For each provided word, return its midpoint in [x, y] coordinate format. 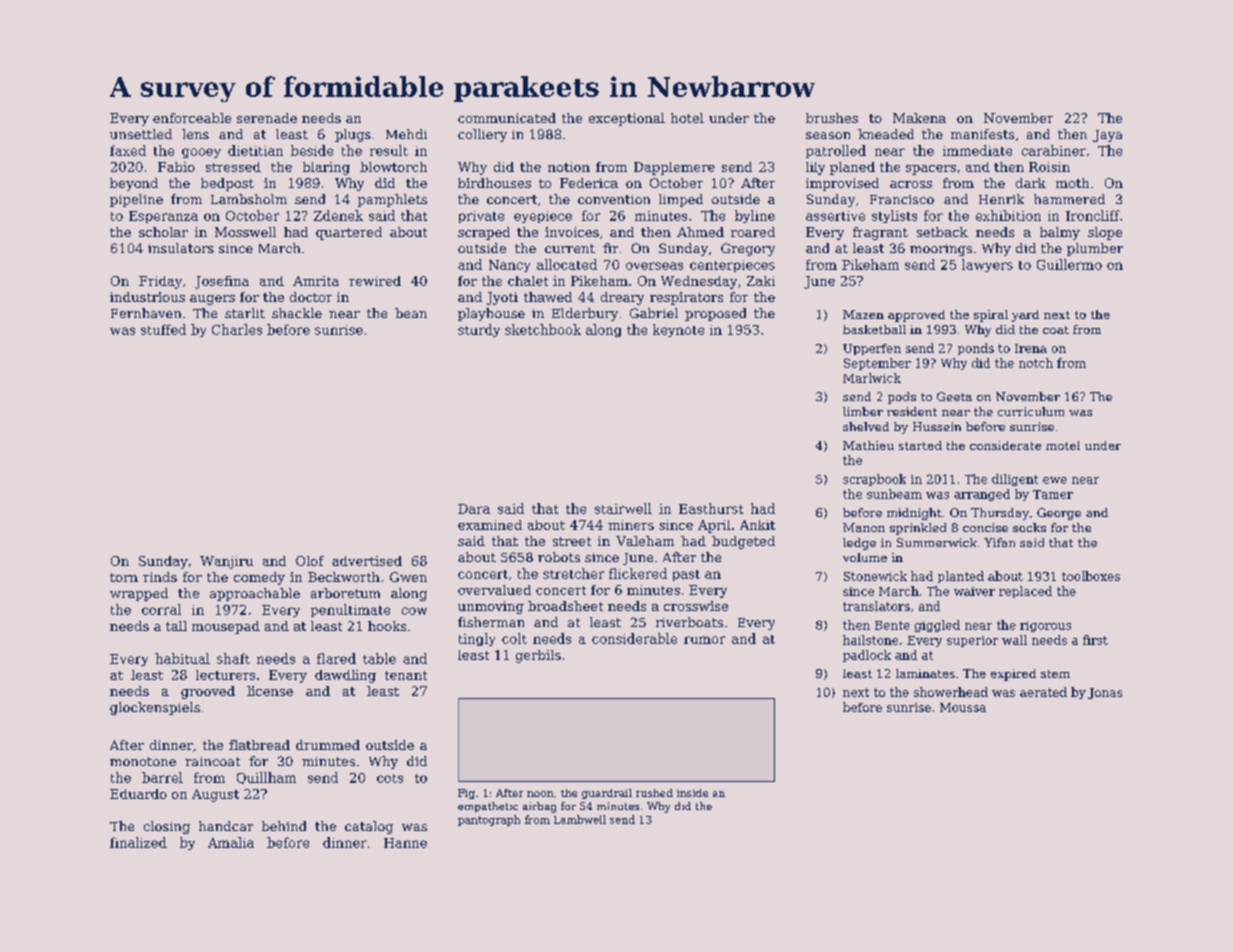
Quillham [266, 778]
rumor [704, 640]
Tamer [1053, 494]
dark [1031, 183]
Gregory [748, 249]
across [911, 184]
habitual [182, 658]
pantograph [489, 820]
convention [614, 199]
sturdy [479, 330]
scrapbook [874, 480]
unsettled [141, 134]
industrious [147, 297]
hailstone [870, 640]
